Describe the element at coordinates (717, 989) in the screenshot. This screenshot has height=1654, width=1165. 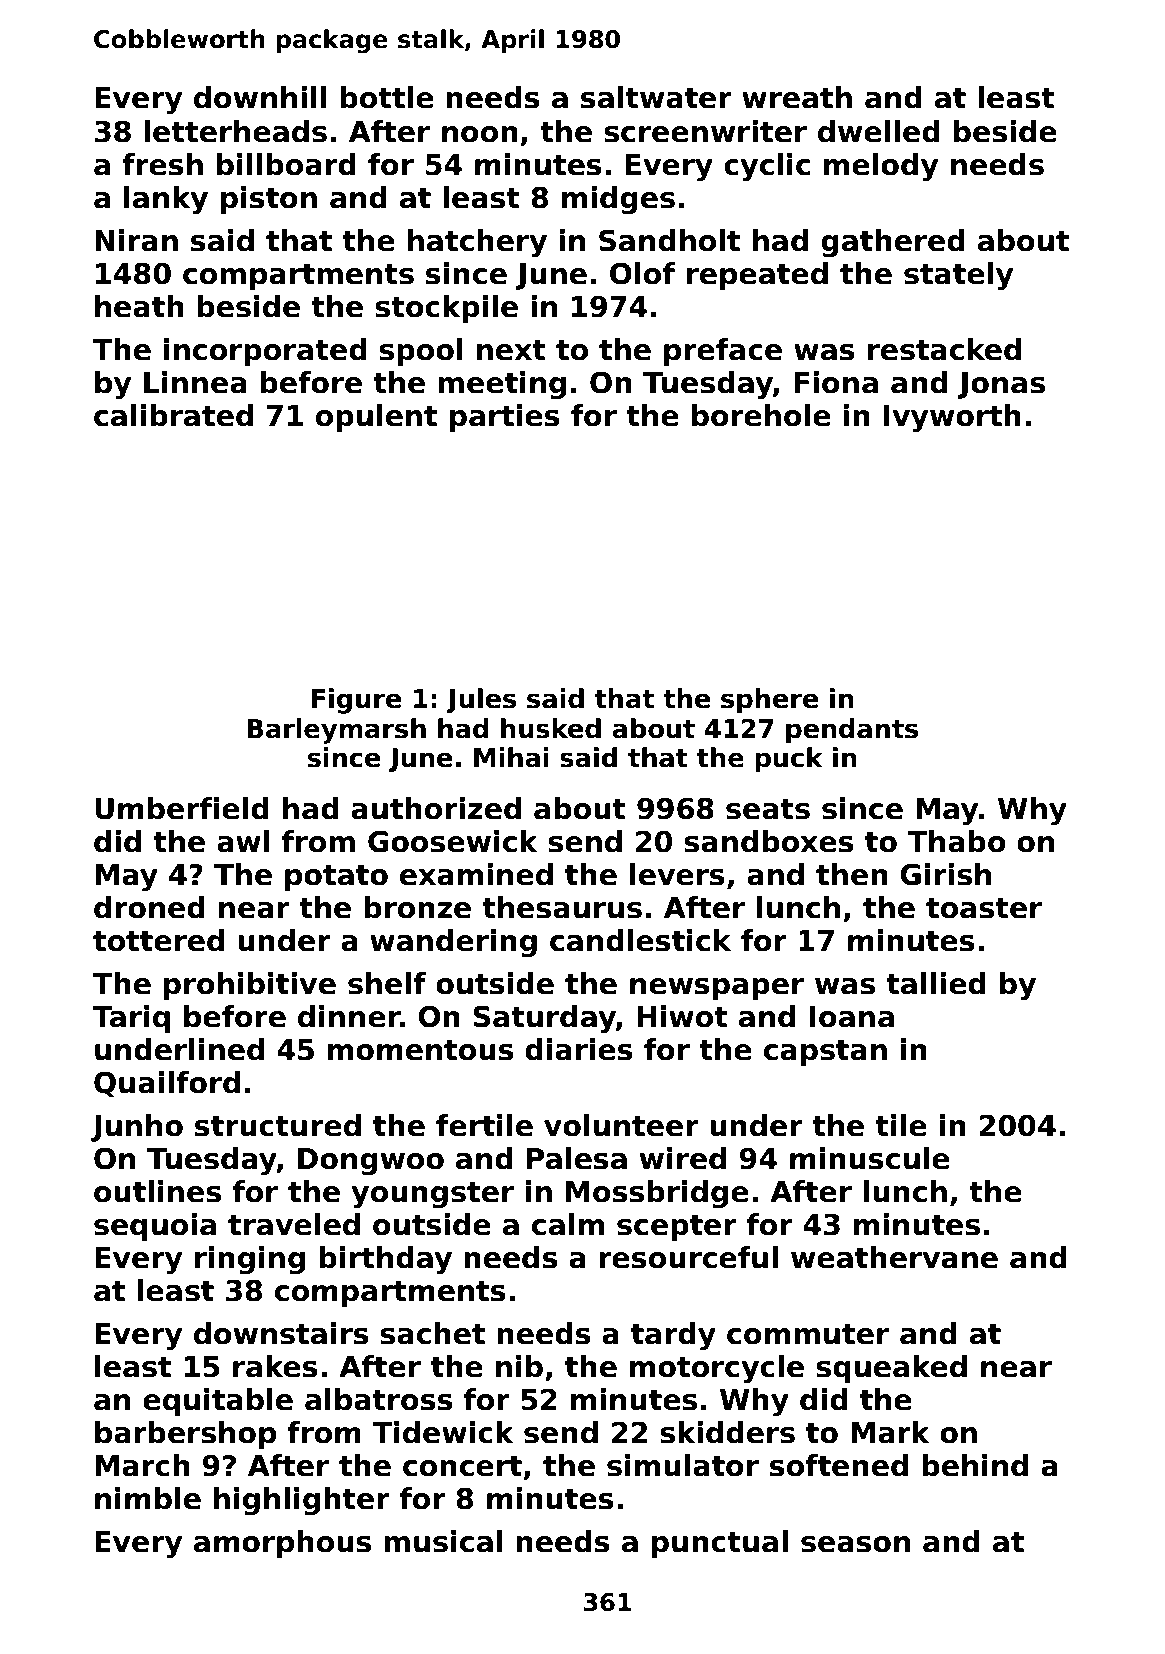
I see `newspaper` at that location.
